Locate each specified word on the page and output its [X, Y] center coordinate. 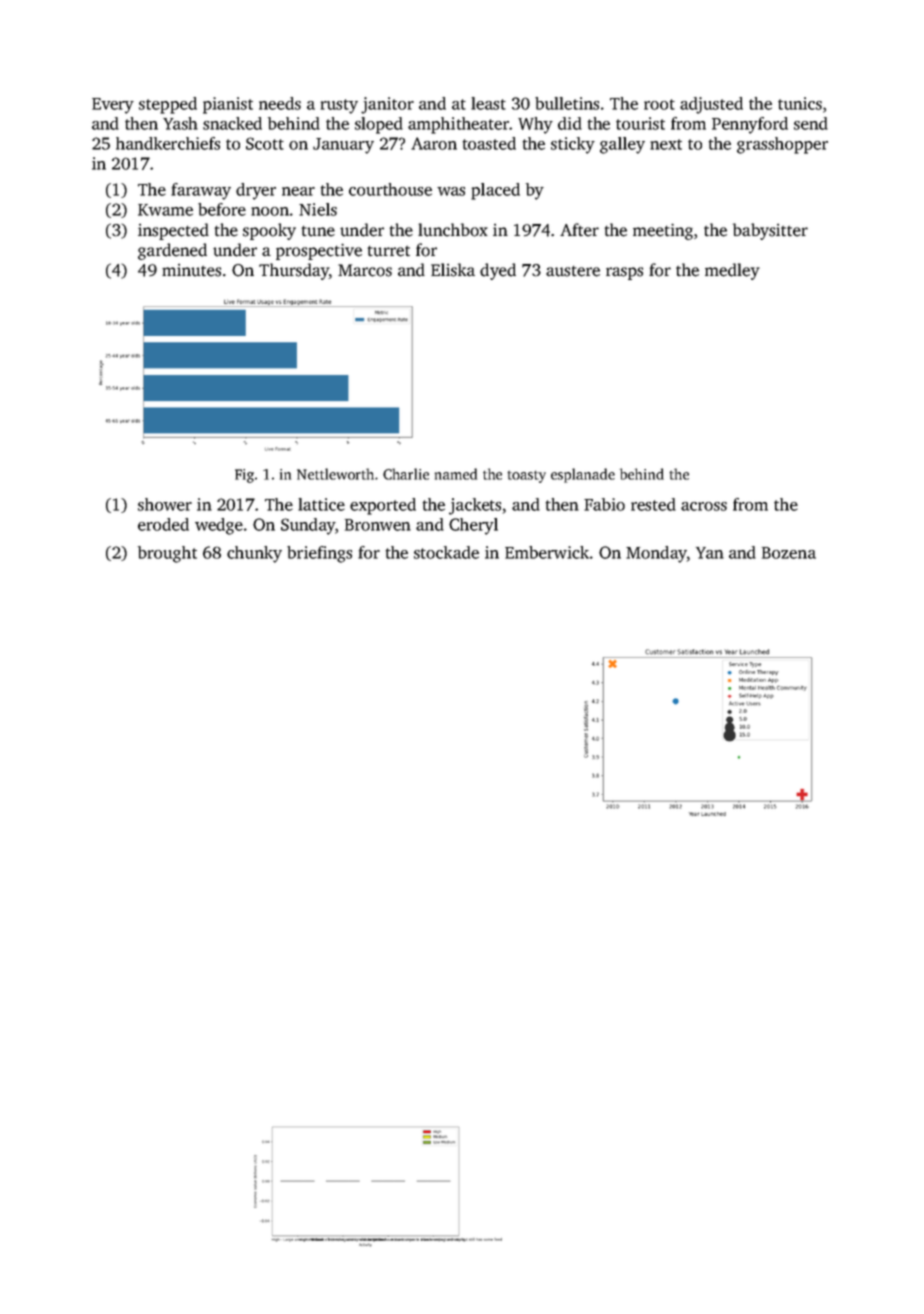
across [704, 506]
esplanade [583, 475]
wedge [219, 526]
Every [113, 106]
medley [732, 271]
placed [495, 191]
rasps [624, 273]
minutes [191, 270]
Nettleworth [335, 474]
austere [573, 271]
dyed [498, 271]
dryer [256, 191]
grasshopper [782, 145]
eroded [163, 524]
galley [622, 145]
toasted [489, 143]
